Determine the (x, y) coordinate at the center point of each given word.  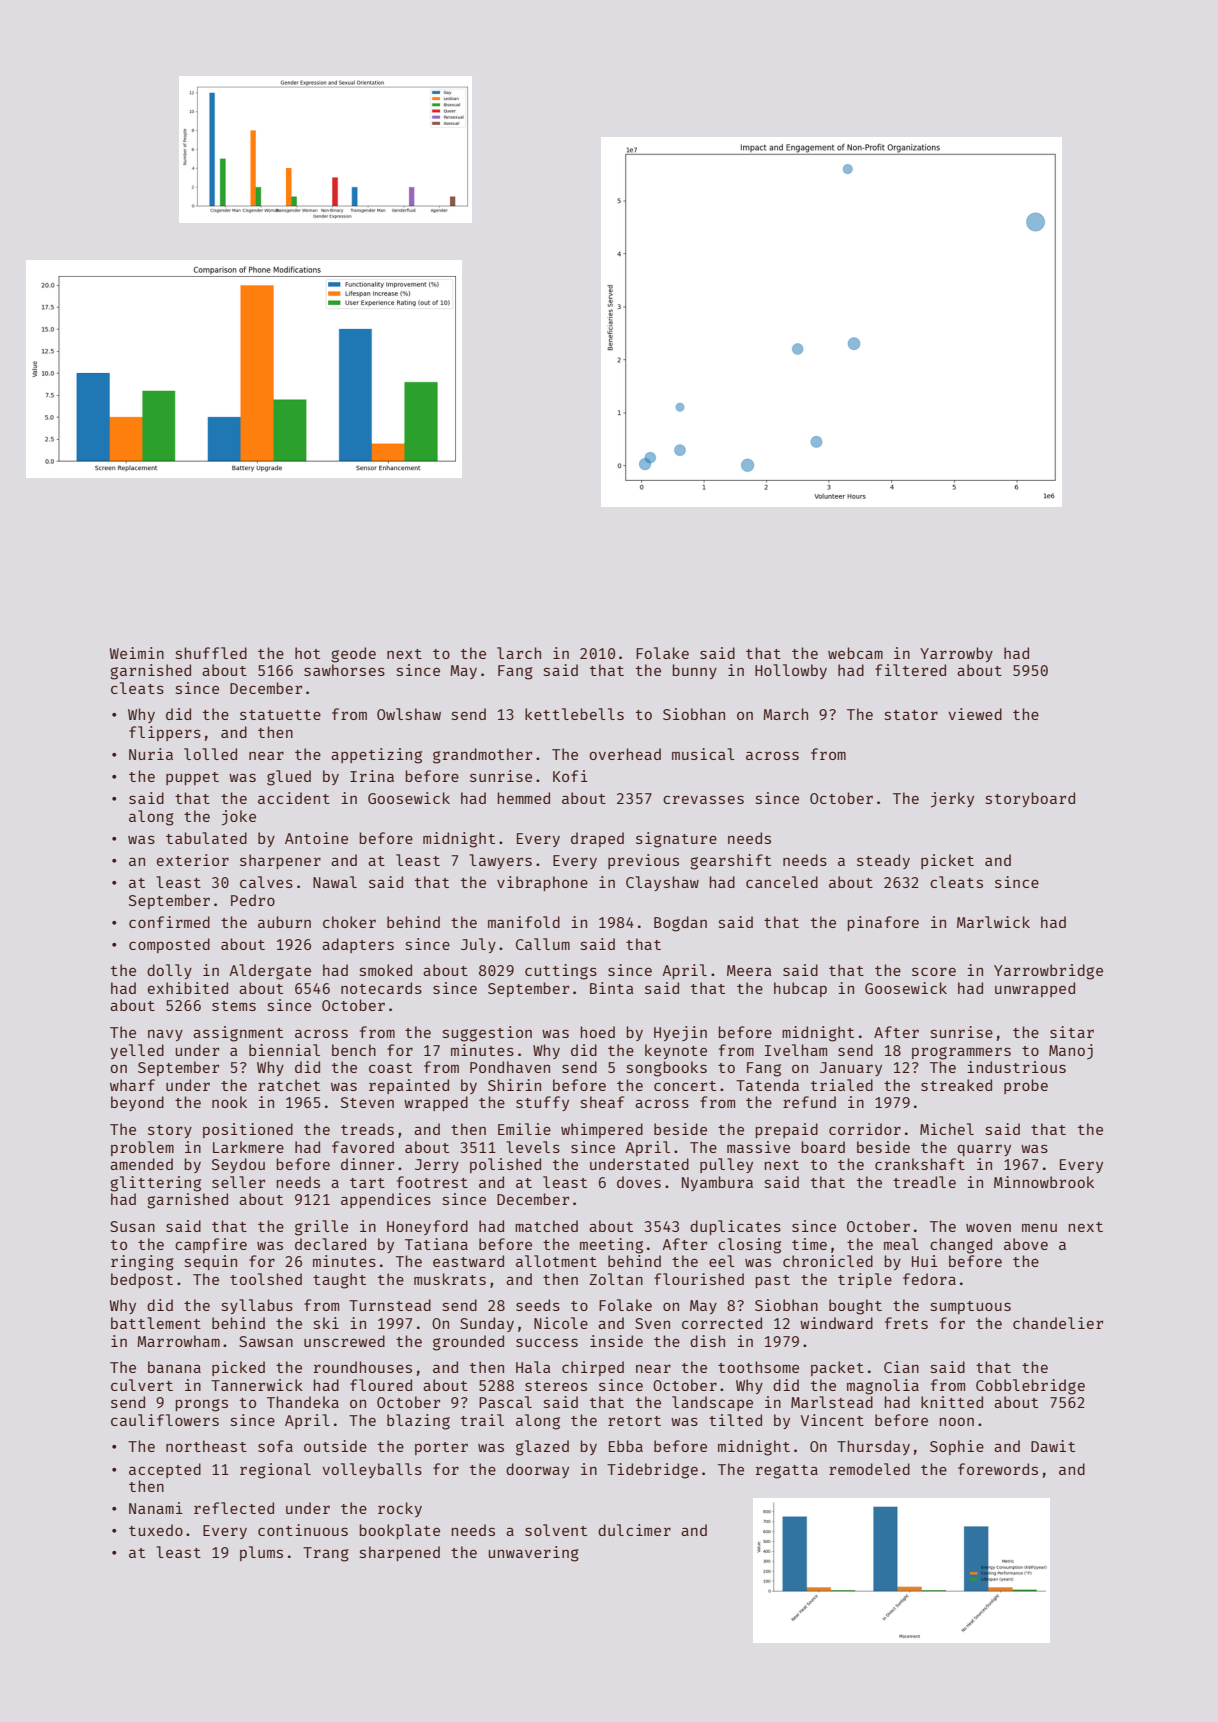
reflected (234, 1508)
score (934, 971)
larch (519, 653)
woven (988, 1227)
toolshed (266, 1279)
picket (947, 861)
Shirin (514, 1085)
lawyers (500, 861)
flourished (699, 1279)
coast (390, 1068)
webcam (855, 653)
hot (307, 653)
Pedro (253, 900)
